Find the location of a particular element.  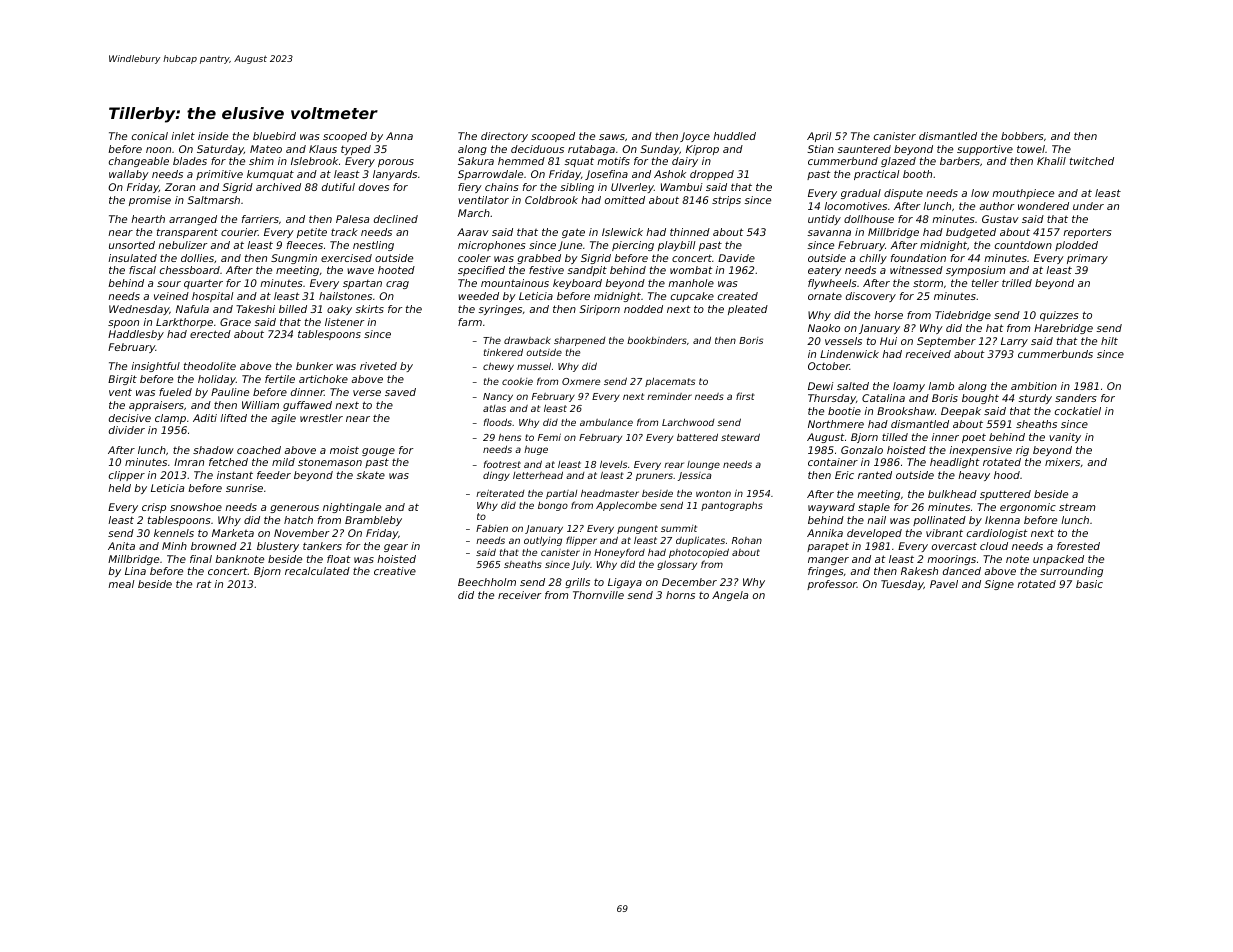

basic is located at coordinates (1089, 584).
